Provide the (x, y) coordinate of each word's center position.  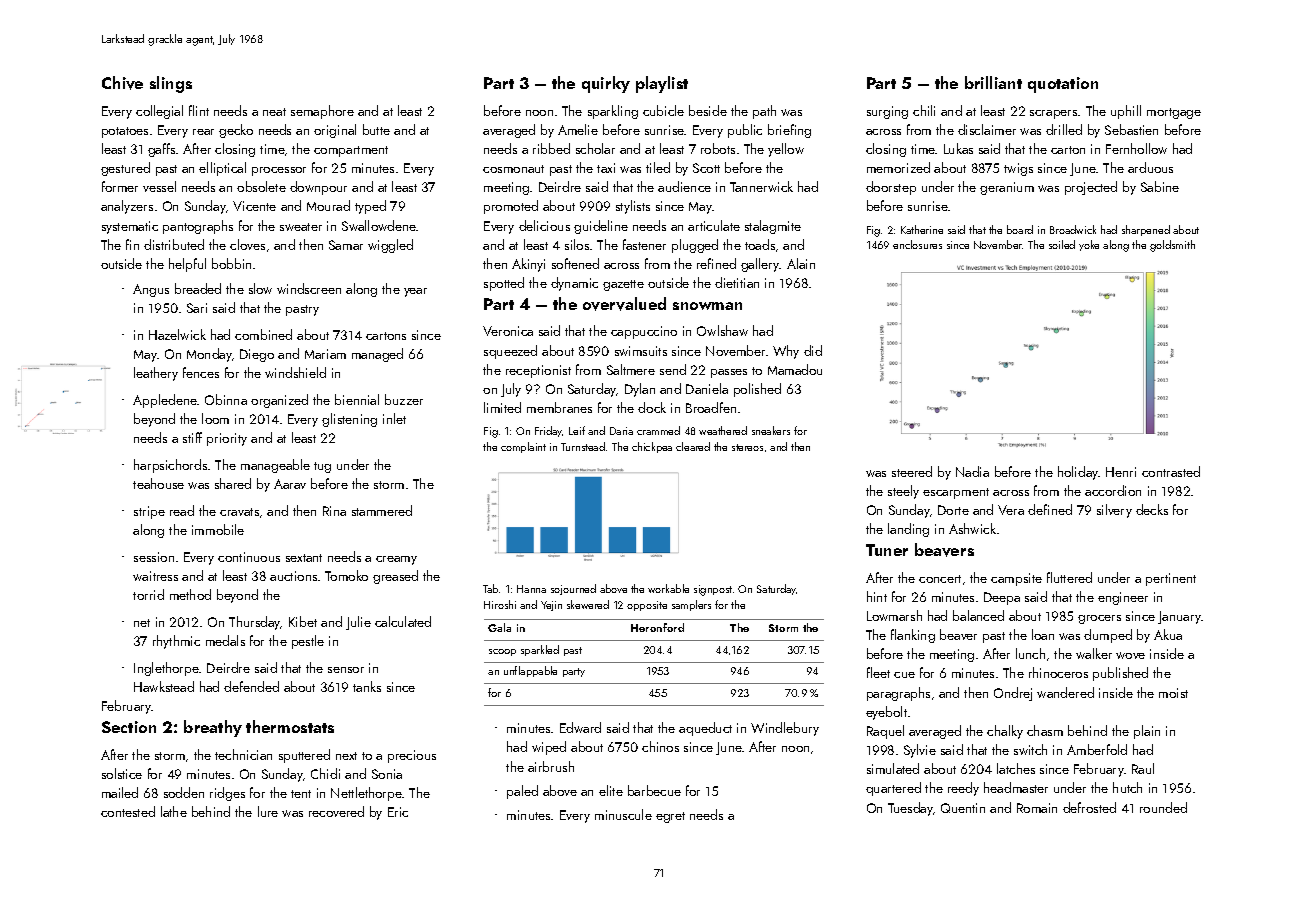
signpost (713, 590)
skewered (588, 604)
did (813, 350)
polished (757, 390)
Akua (1168, 634)
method (190, 594)
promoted (511, 207)
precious (412, 756)
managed (377, 355)
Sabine (1160, 186)
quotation (1063, 85)
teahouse (158, 483)
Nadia (972, 471)
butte (376, 129)
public (745, 131)
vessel (159, 186)
